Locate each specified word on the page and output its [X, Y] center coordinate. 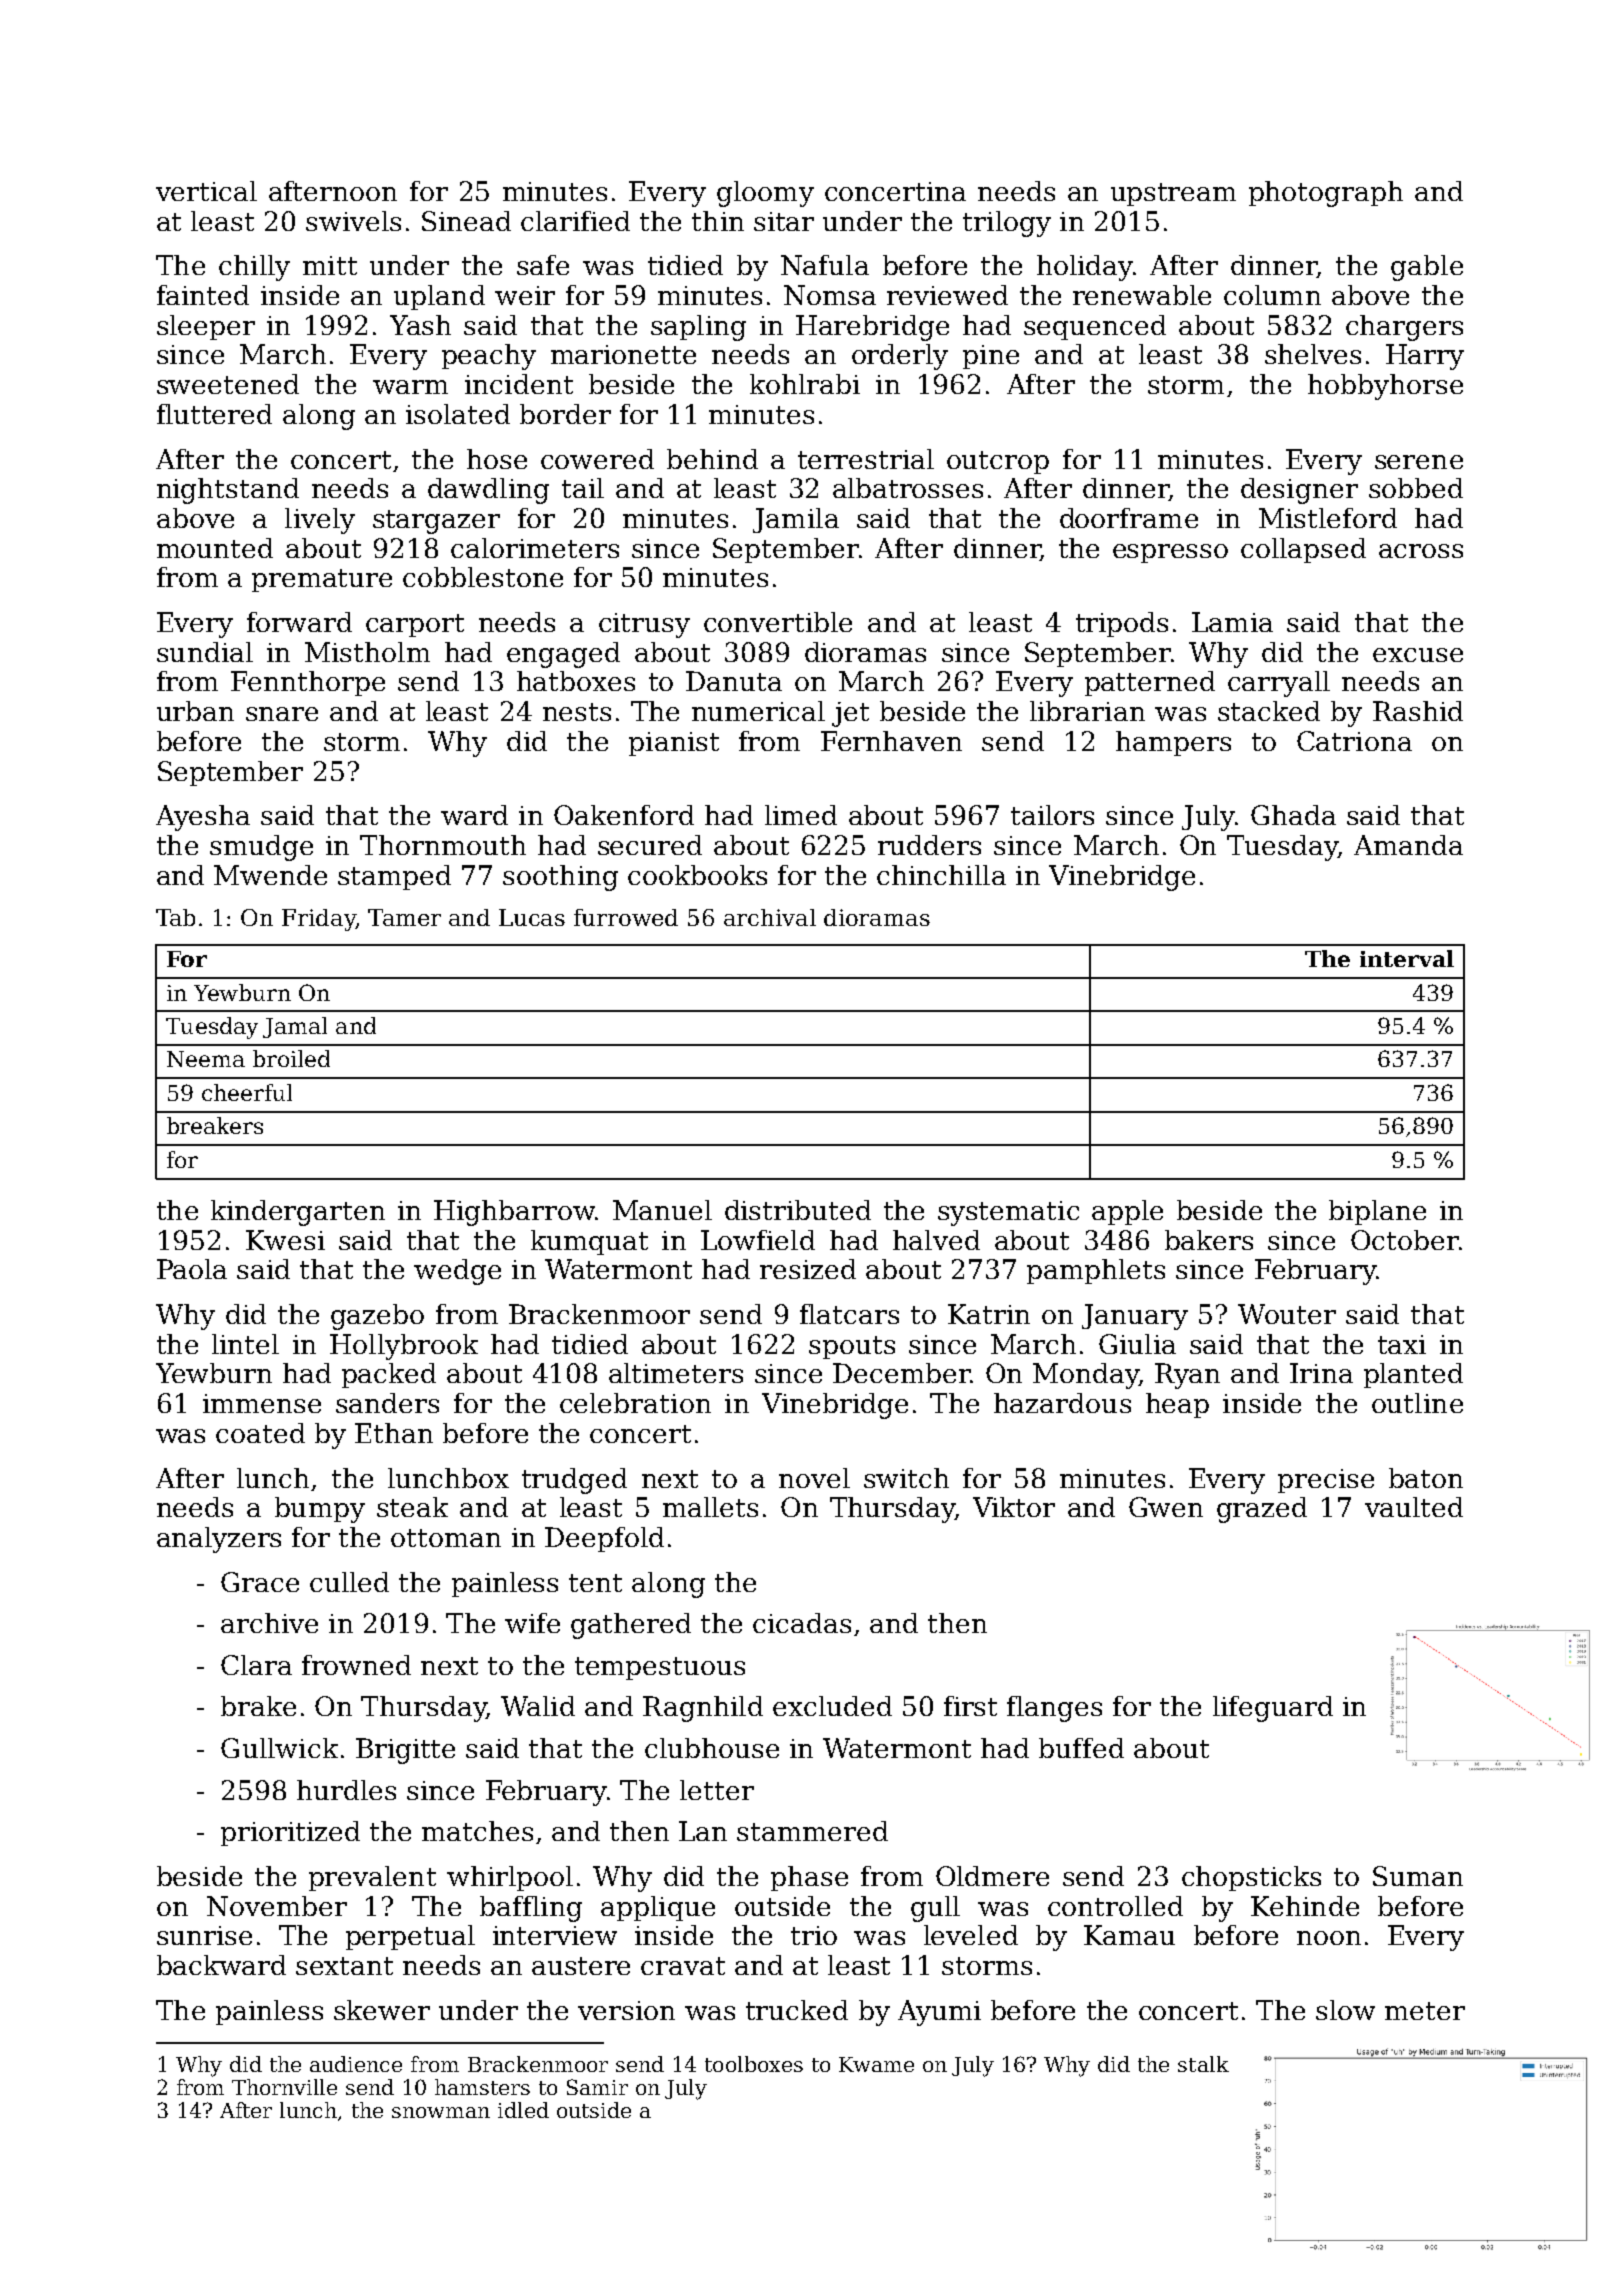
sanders [387, 1403]
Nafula [825, 265]
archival [770, 917]
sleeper [206, 327]
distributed [798, 1210]
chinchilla [941, 875]
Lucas [532, 917]
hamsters [482, 2087]
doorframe [1129, 518]
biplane [1377, 1212]
